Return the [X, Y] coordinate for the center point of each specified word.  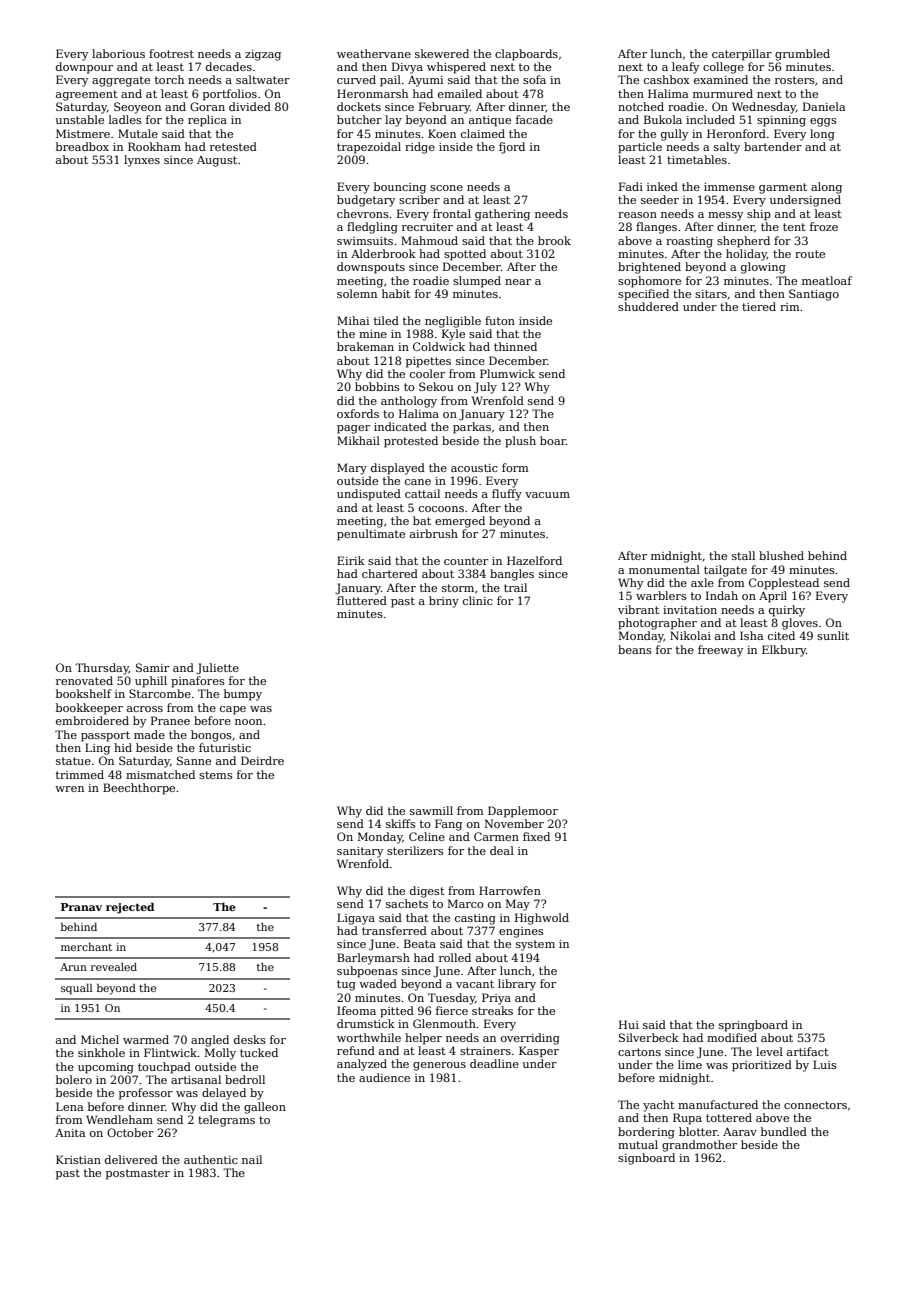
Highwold [542, 919]
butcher [359, 119]
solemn [357, 293]
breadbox [82, 146]
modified [732, 1037]
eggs [823, 122]
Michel [100, 1039]
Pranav [81, 907]
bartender [773, 146]
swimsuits [365, 241]
